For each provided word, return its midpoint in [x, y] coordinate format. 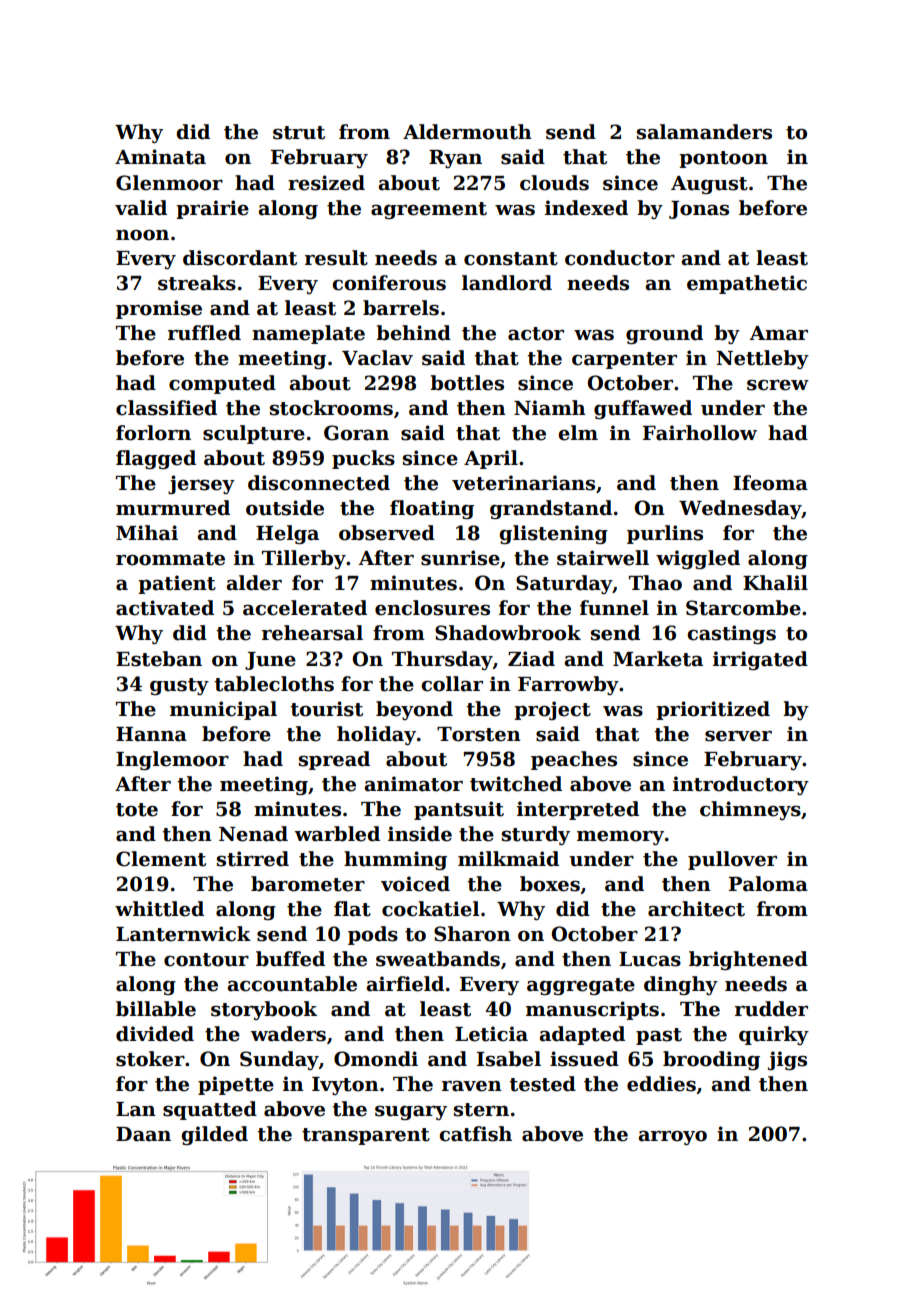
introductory [741, 785]
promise [159, 309]
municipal [223, 710]
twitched [516, 784]
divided [155, 1034]
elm [578, 433]
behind [413, 333]
